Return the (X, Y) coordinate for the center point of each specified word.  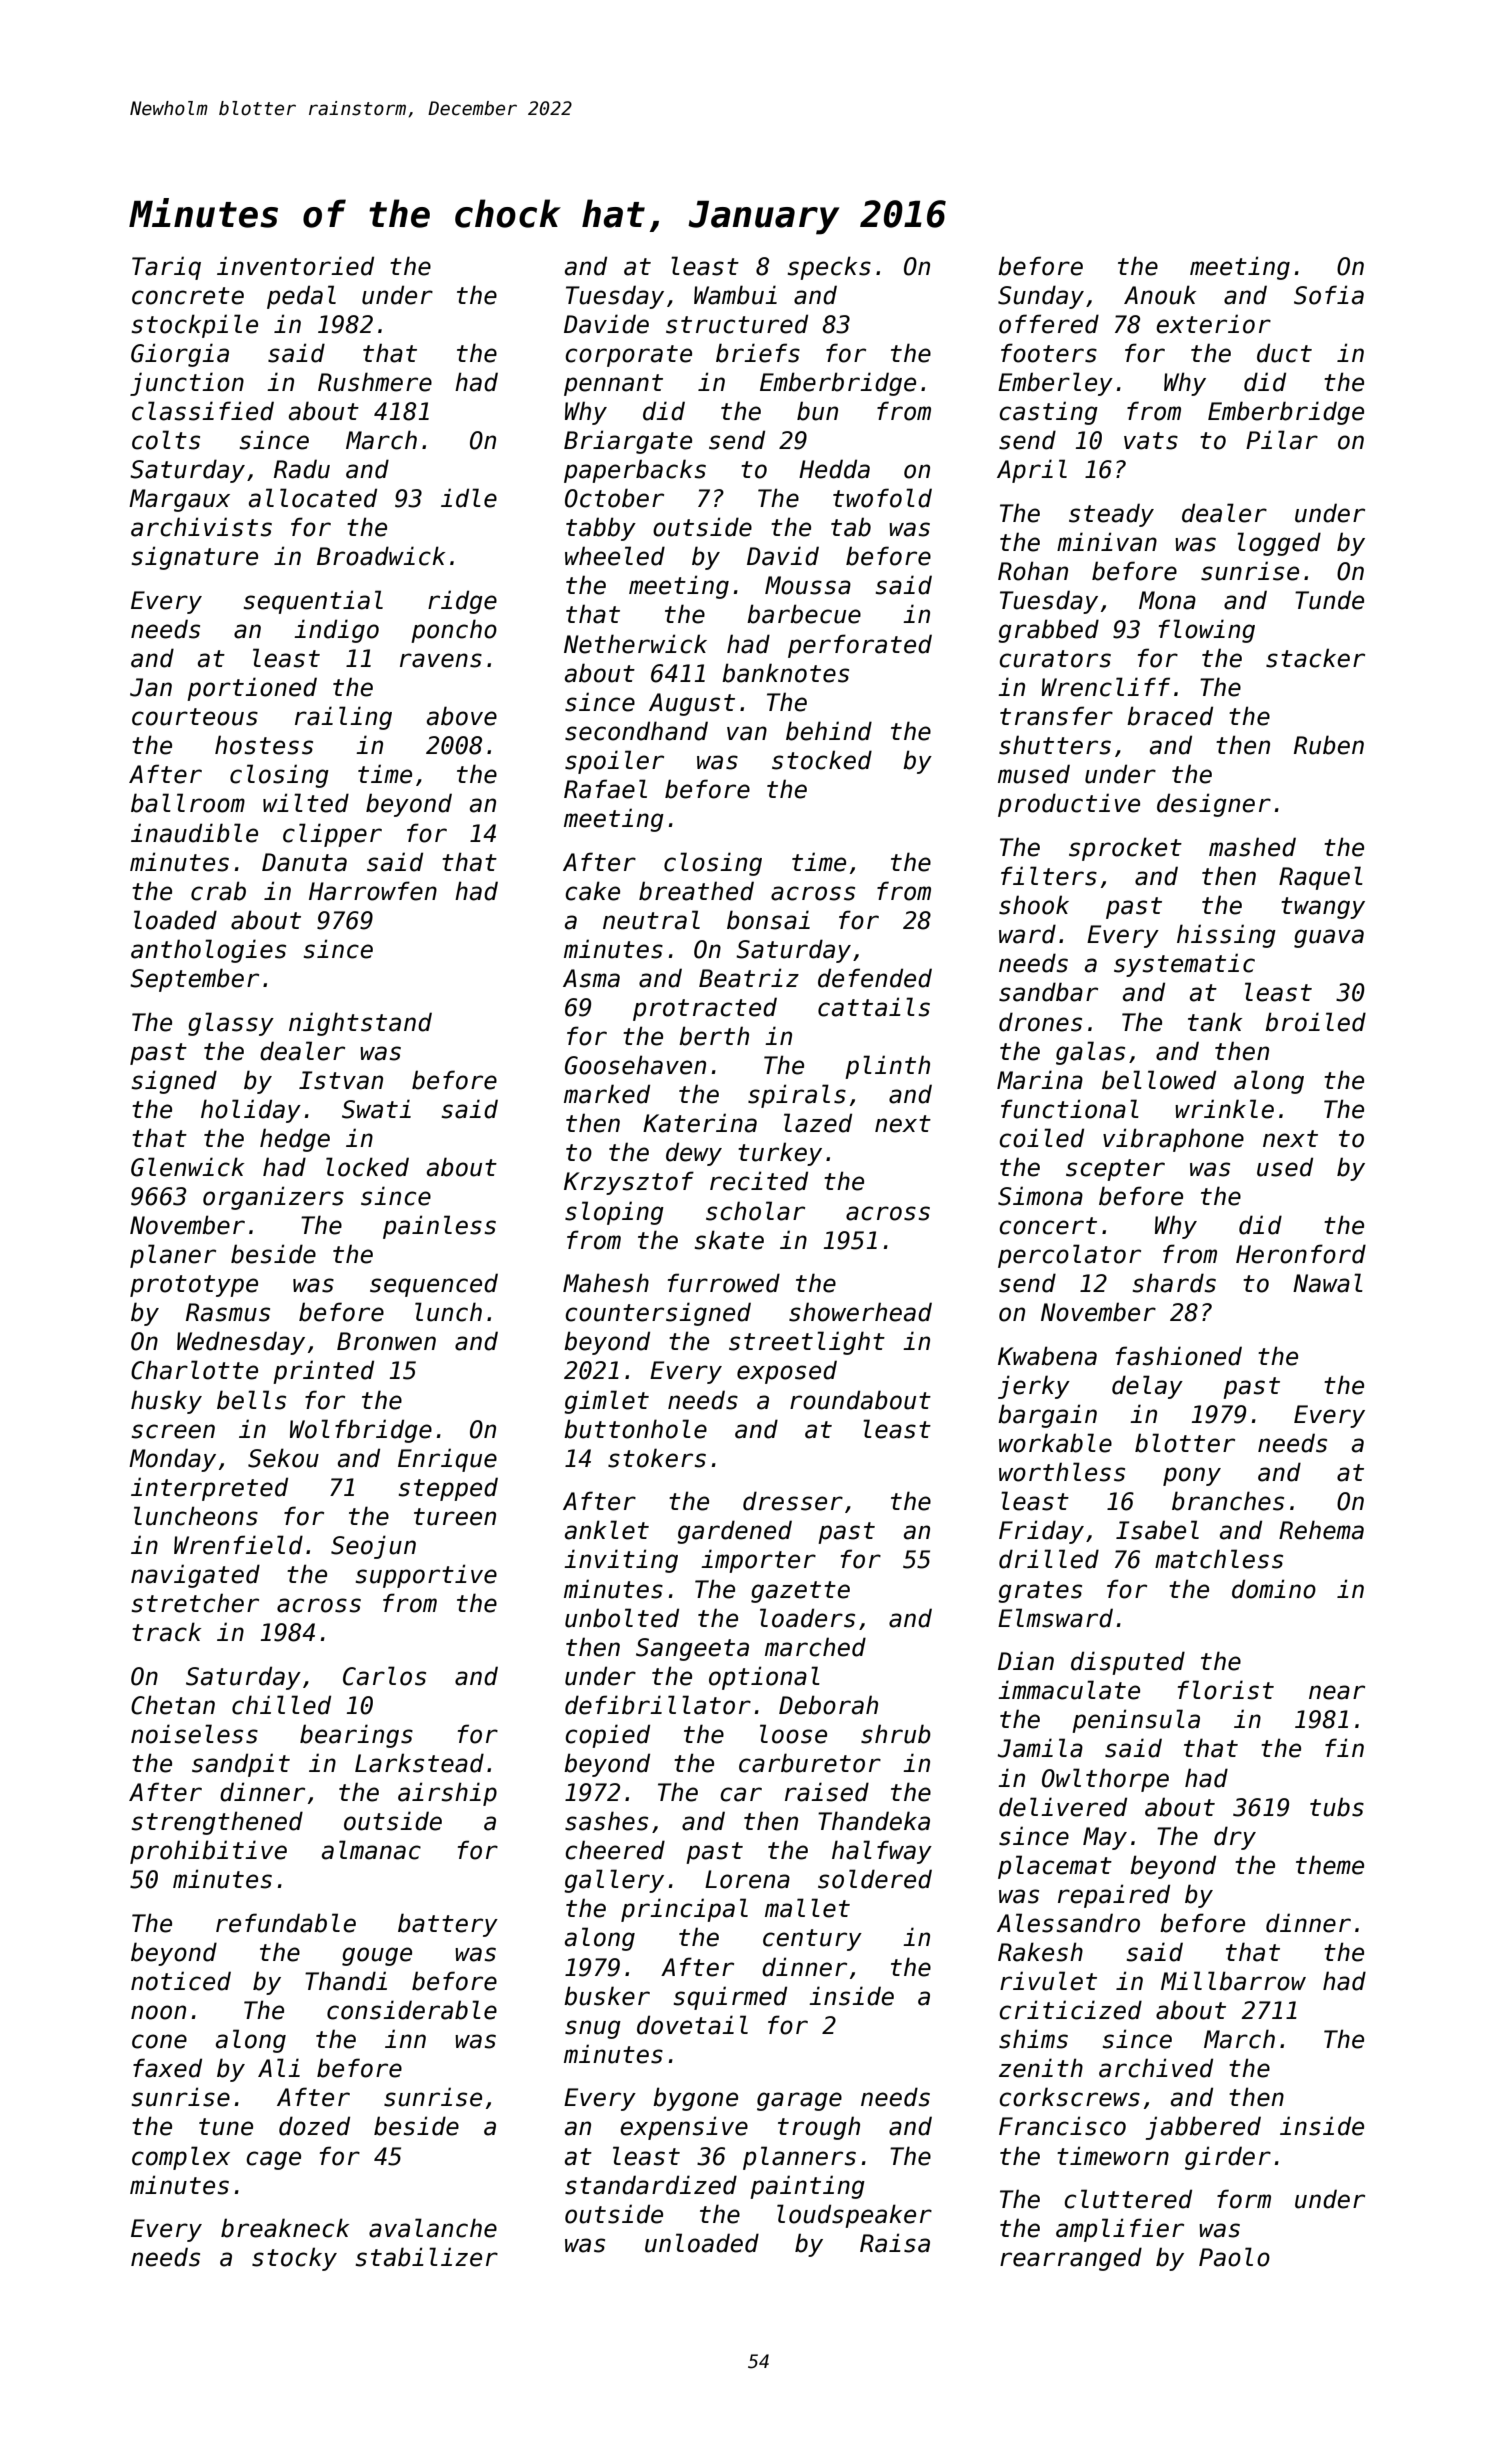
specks (829, 268)
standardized (651, 2185)
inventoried (295, 266)
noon (158, 2012)
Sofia (1329, 295)
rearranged (1071, 2259)
